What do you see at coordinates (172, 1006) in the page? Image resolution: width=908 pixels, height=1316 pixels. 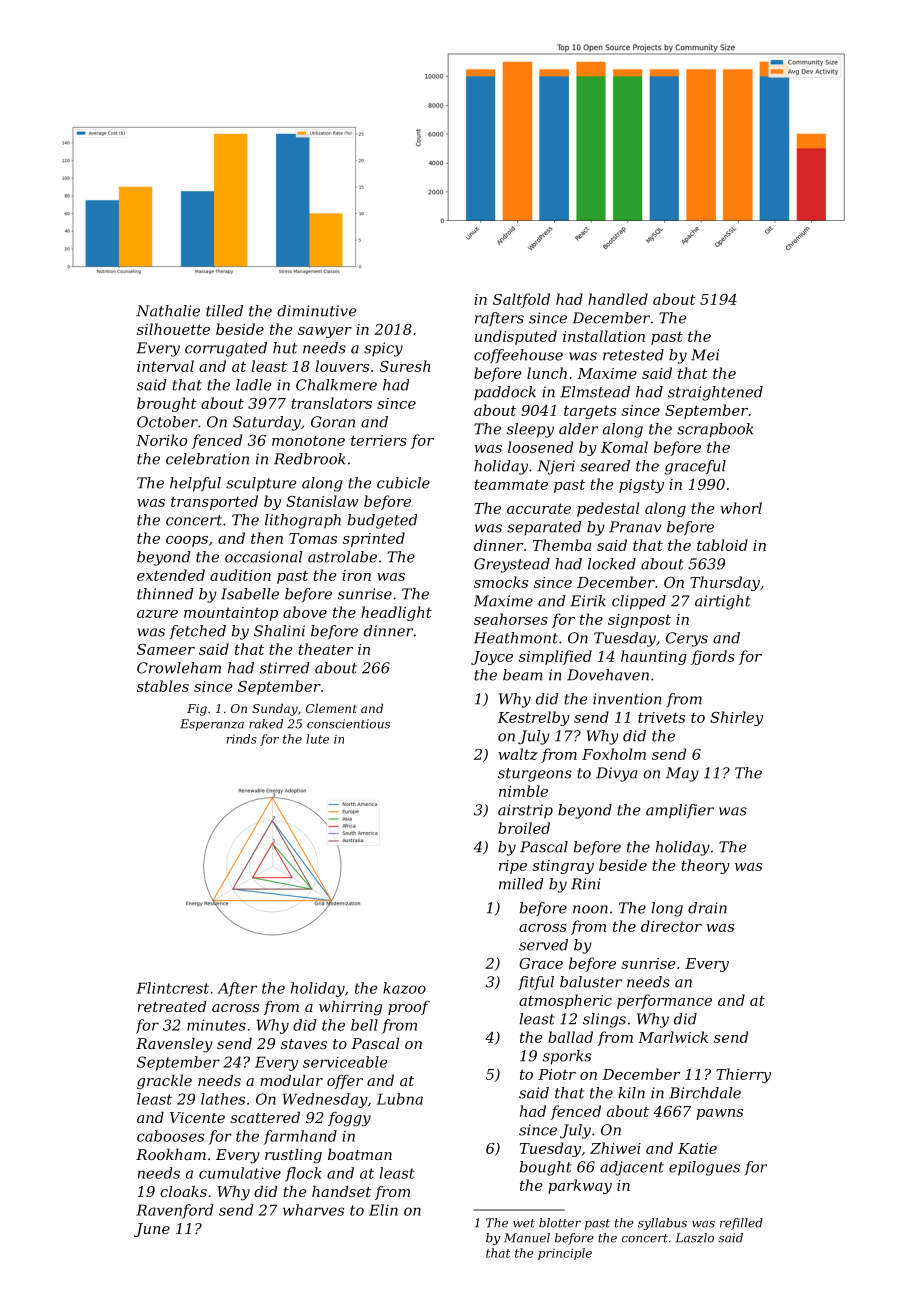 I see `retreated` at bounding box center [172, 1006].
